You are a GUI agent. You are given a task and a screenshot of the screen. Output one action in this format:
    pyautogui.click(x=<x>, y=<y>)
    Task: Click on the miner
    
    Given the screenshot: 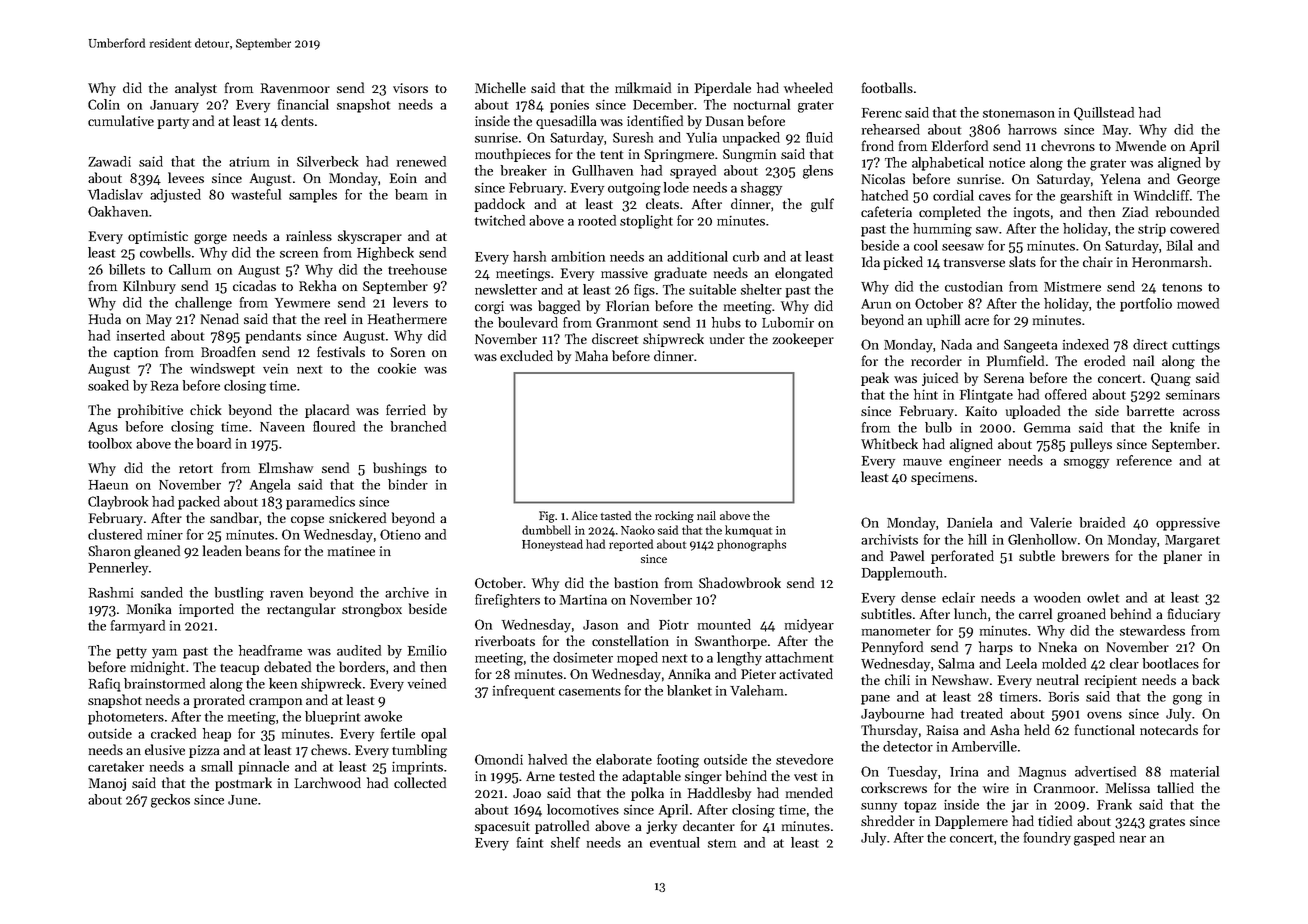 What is the action you would take?
    pyautogui.click(x=165, y=535)
